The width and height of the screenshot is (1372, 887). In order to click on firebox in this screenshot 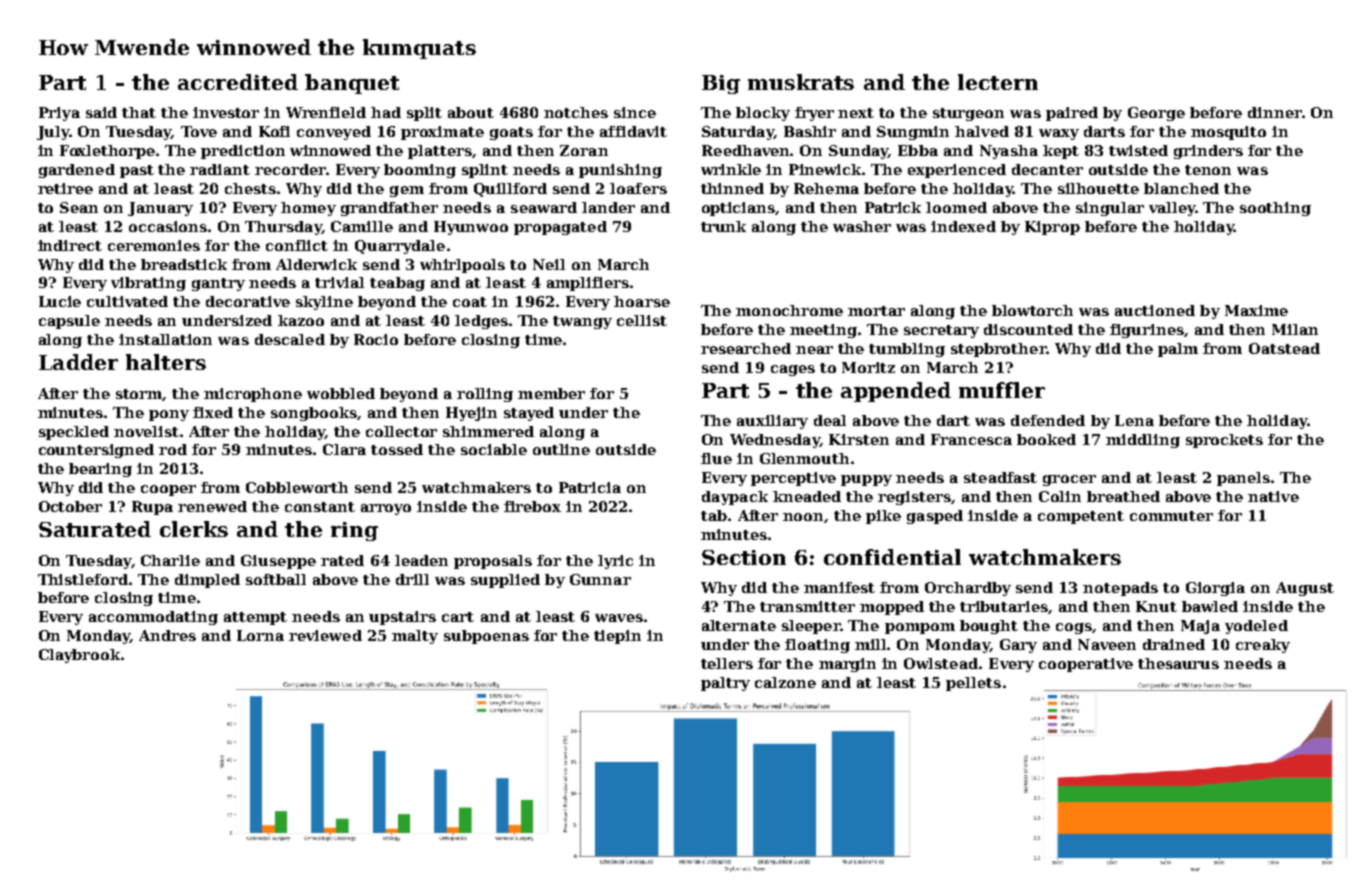, I will do `click(532, 506)`.
